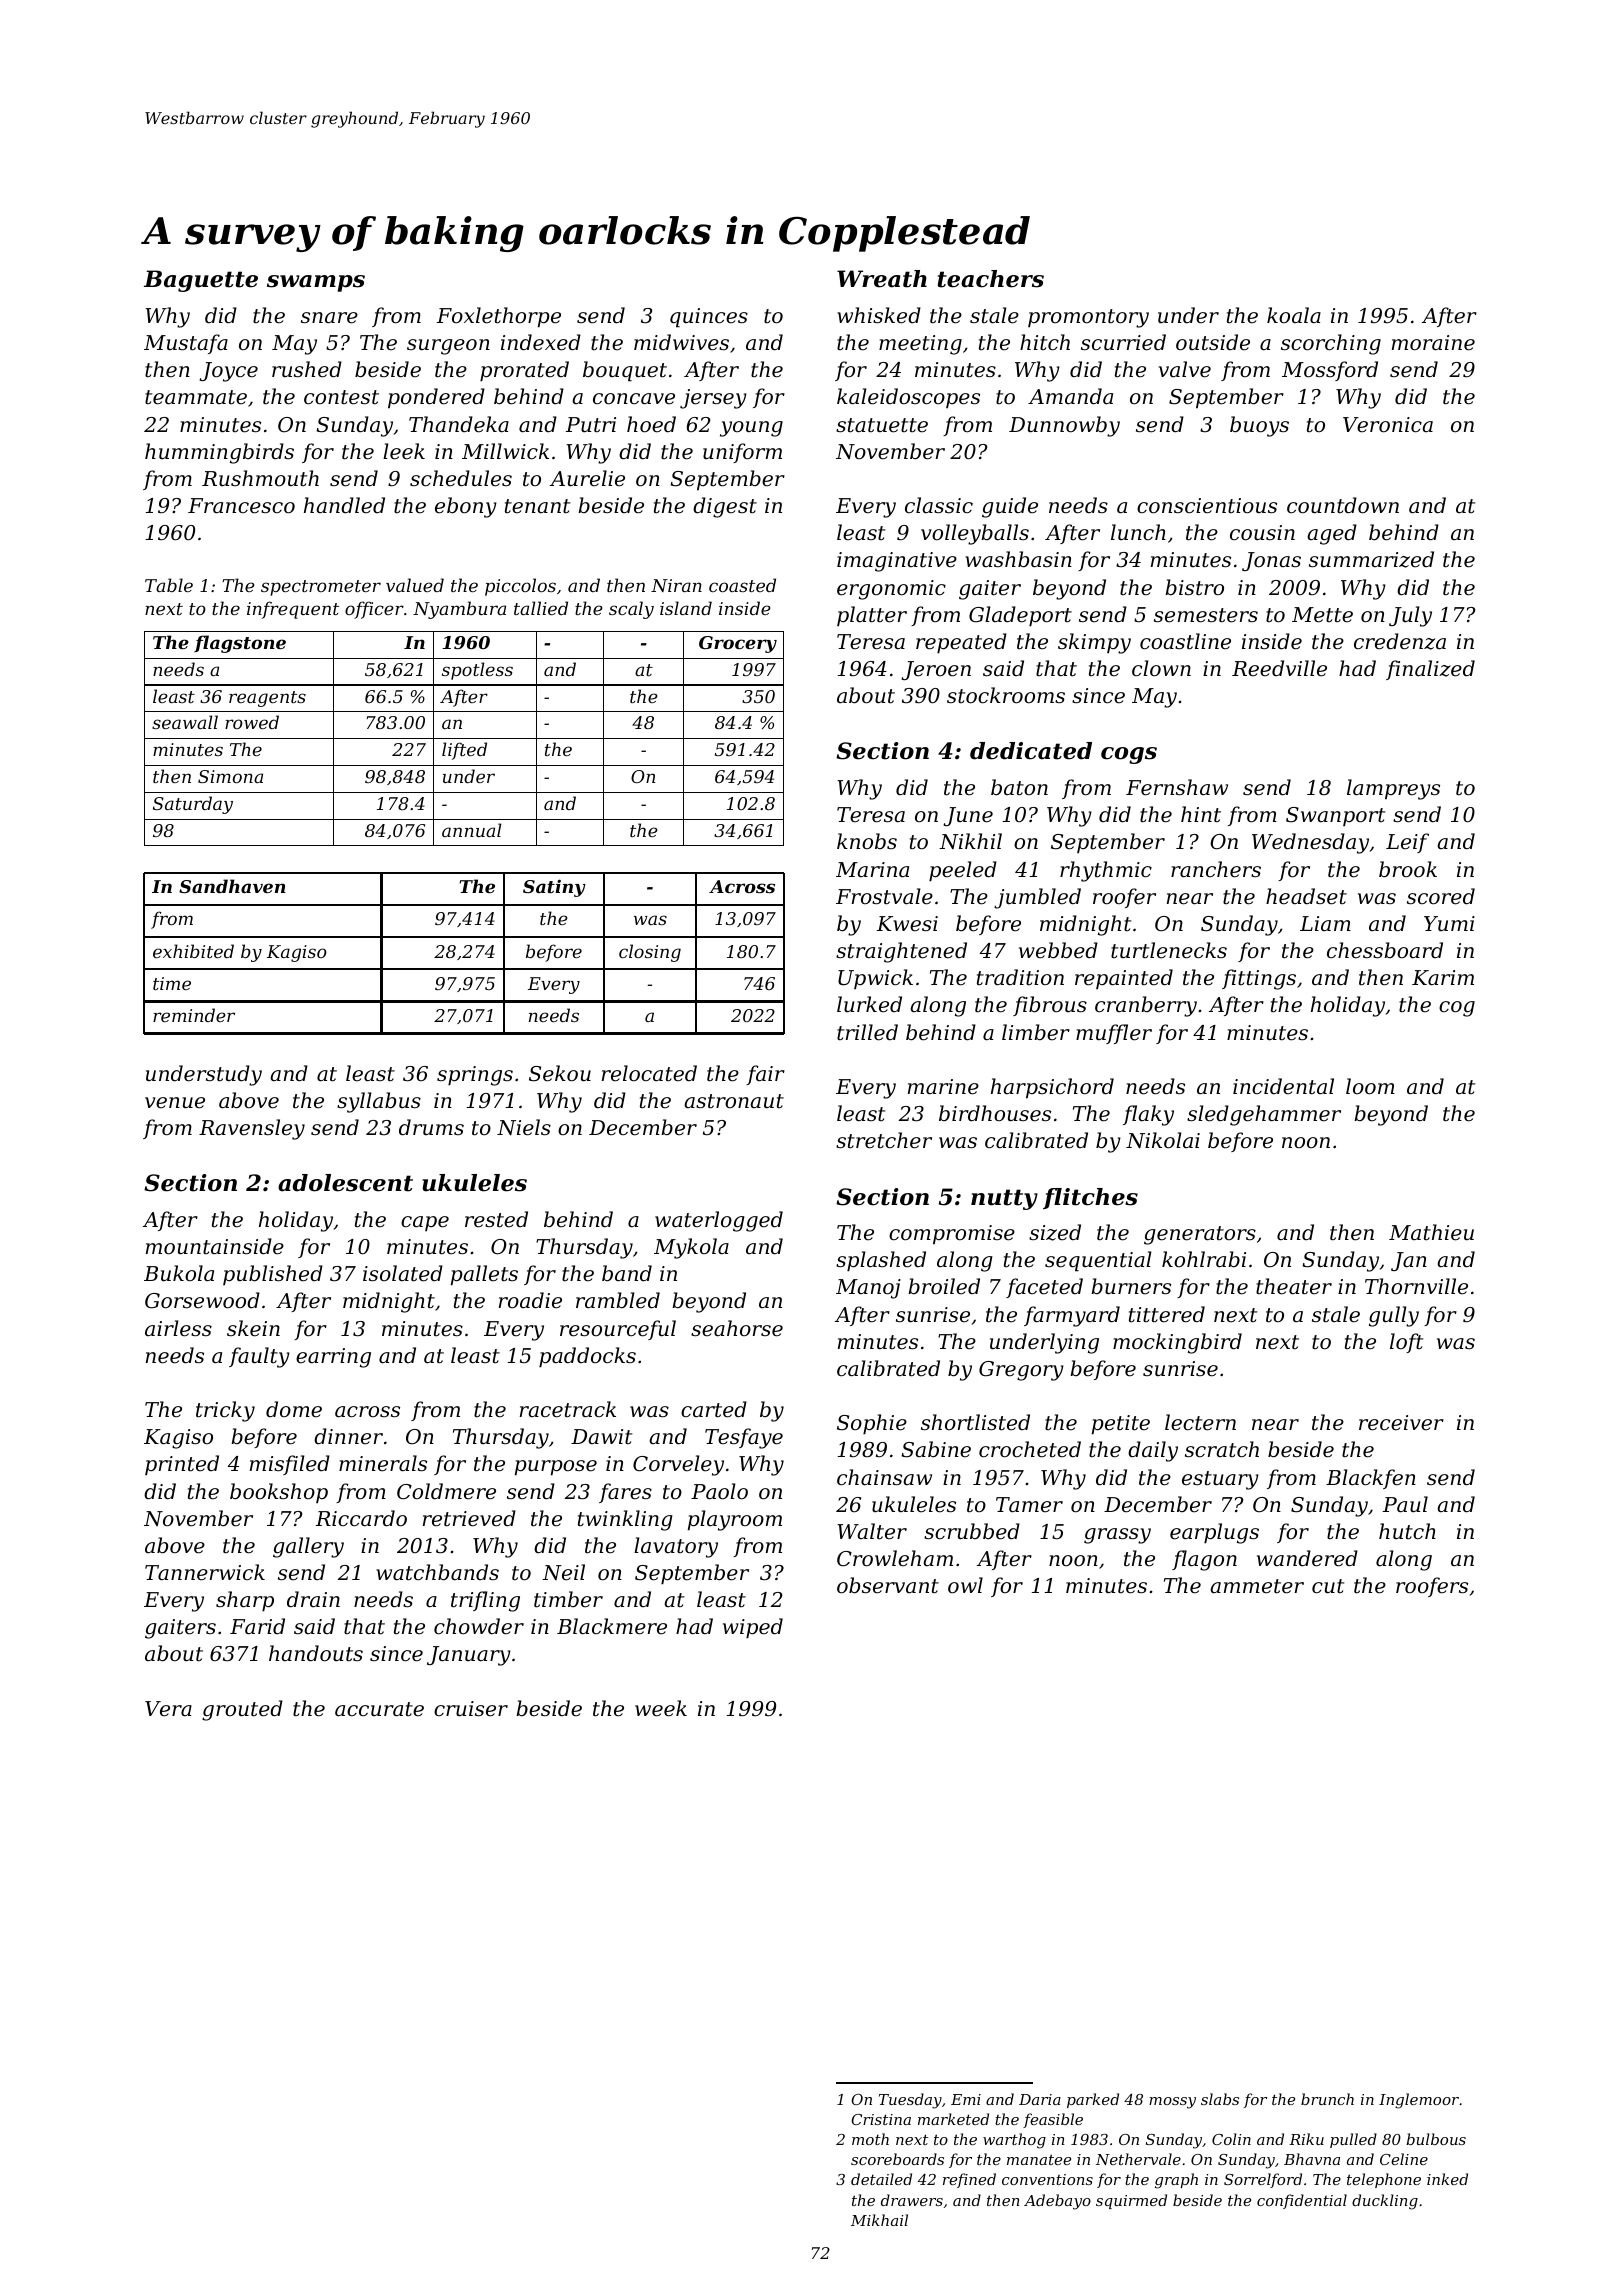  What do you see at coordinates (882, 279) in the image?
I see `Wreath` at bounding box center [882, 279].
